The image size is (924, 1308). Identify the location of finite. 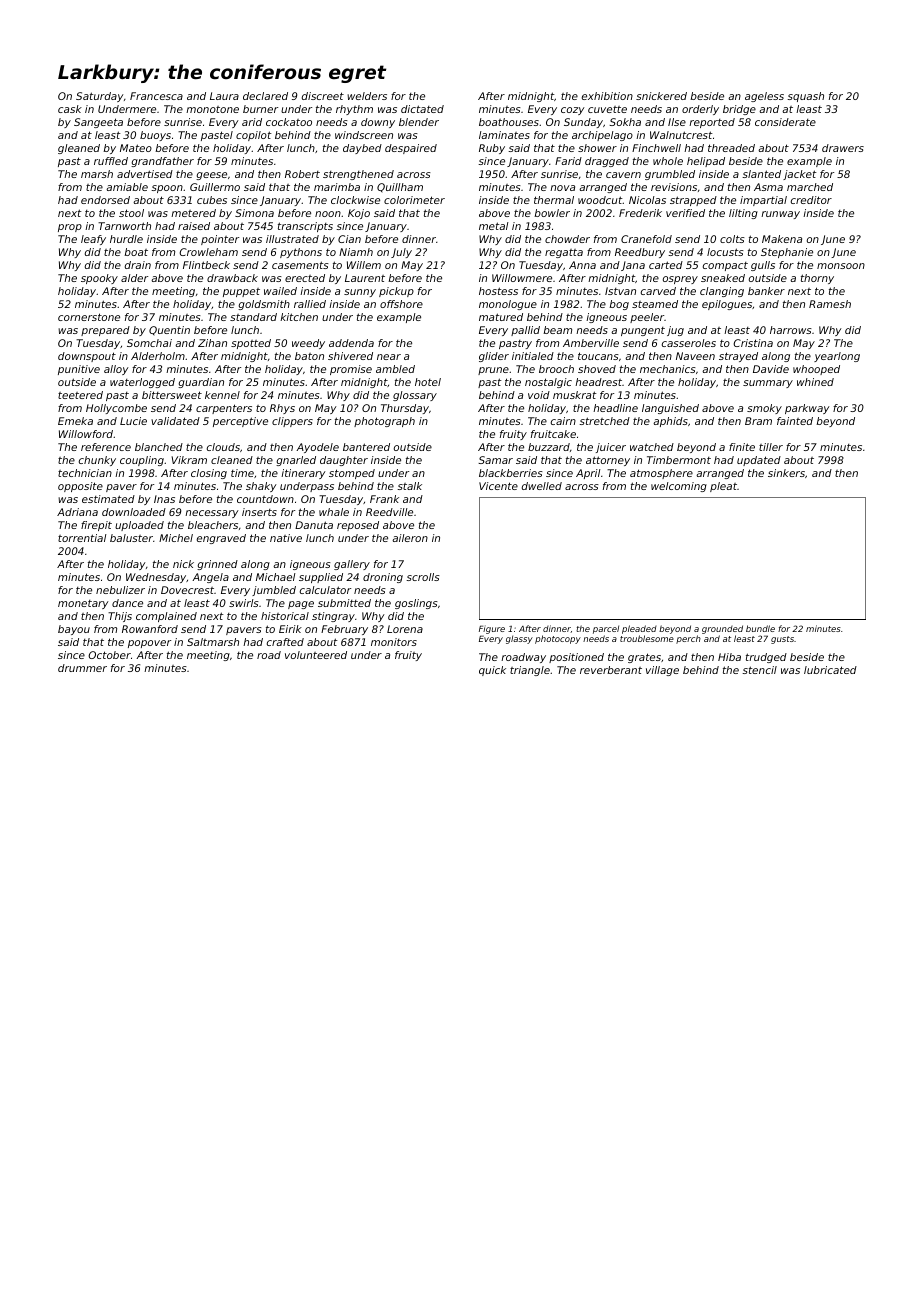
(742, 447).
